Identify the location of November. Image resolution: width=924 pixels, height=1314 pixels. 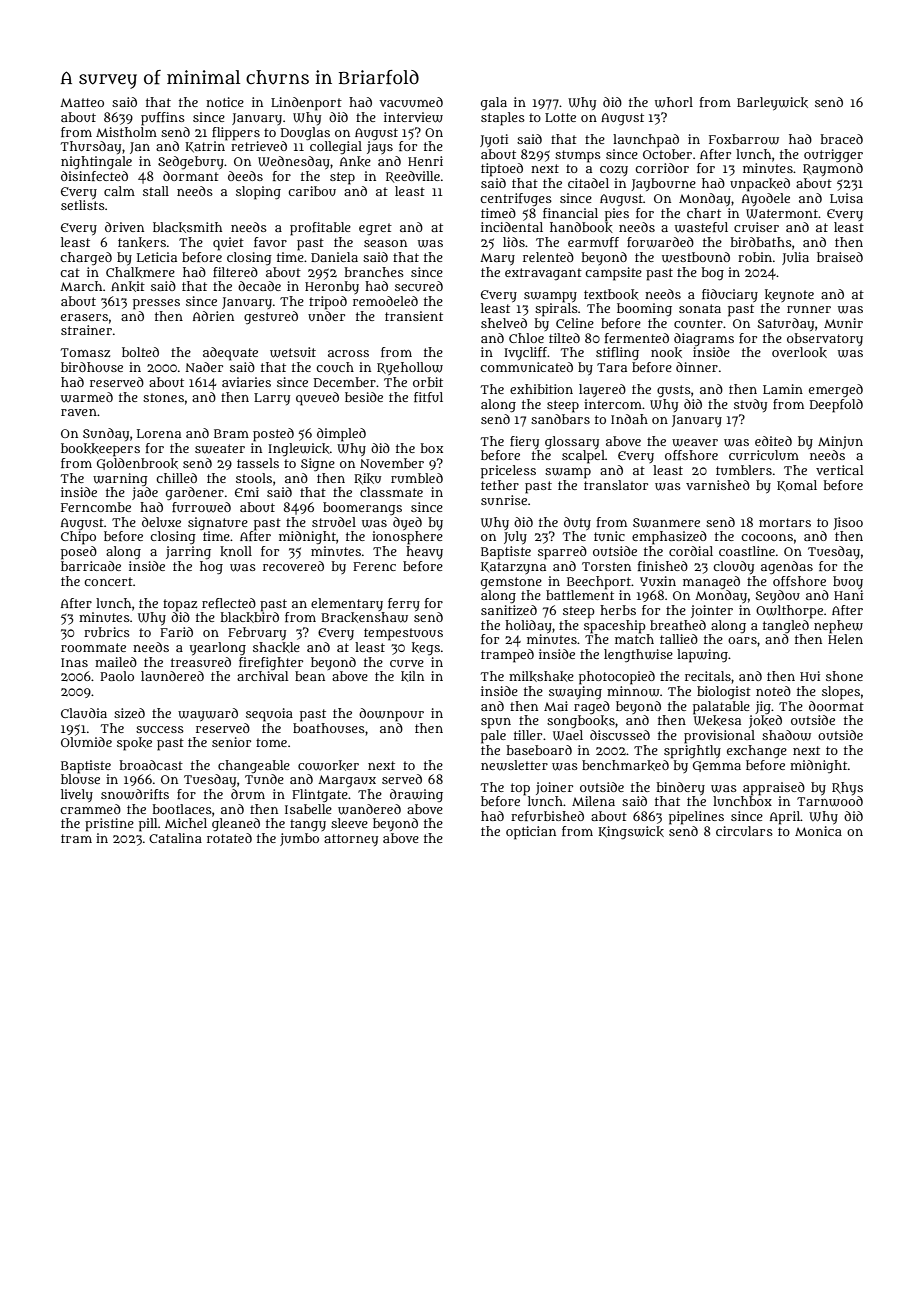
(392, 463).
